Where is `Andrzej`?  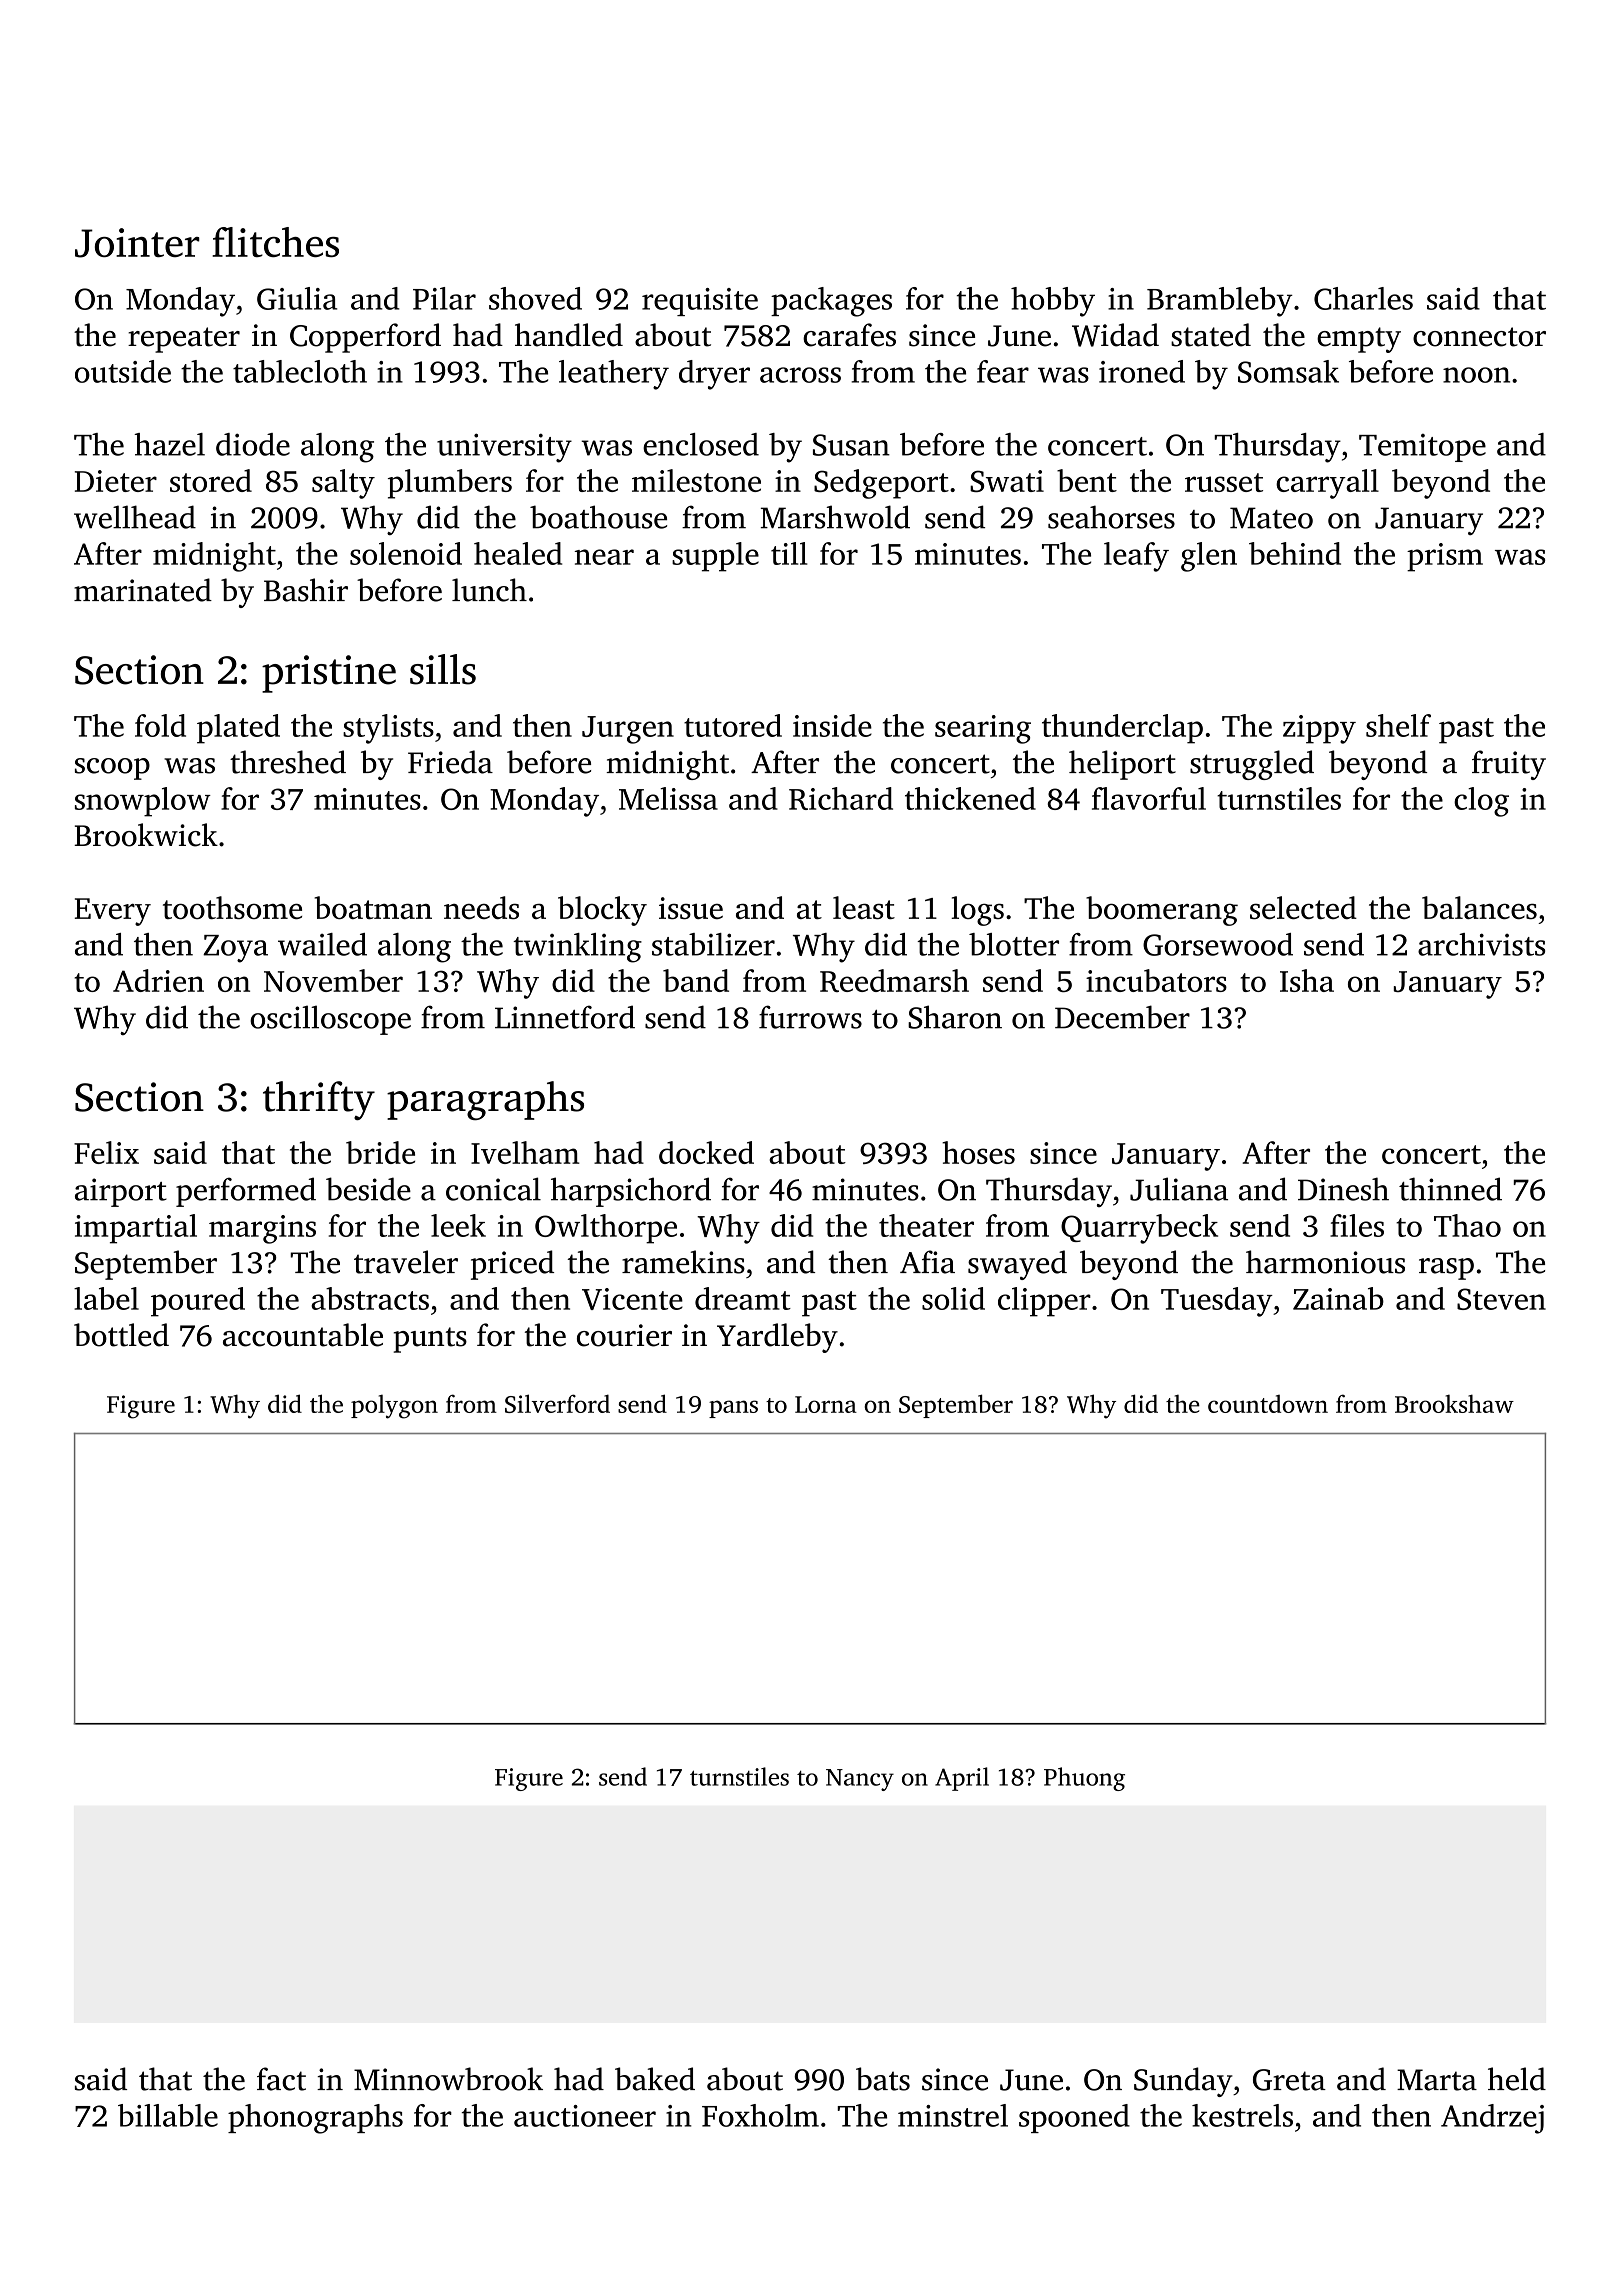 Andrzej is located at coordinates (1492, 2119).
